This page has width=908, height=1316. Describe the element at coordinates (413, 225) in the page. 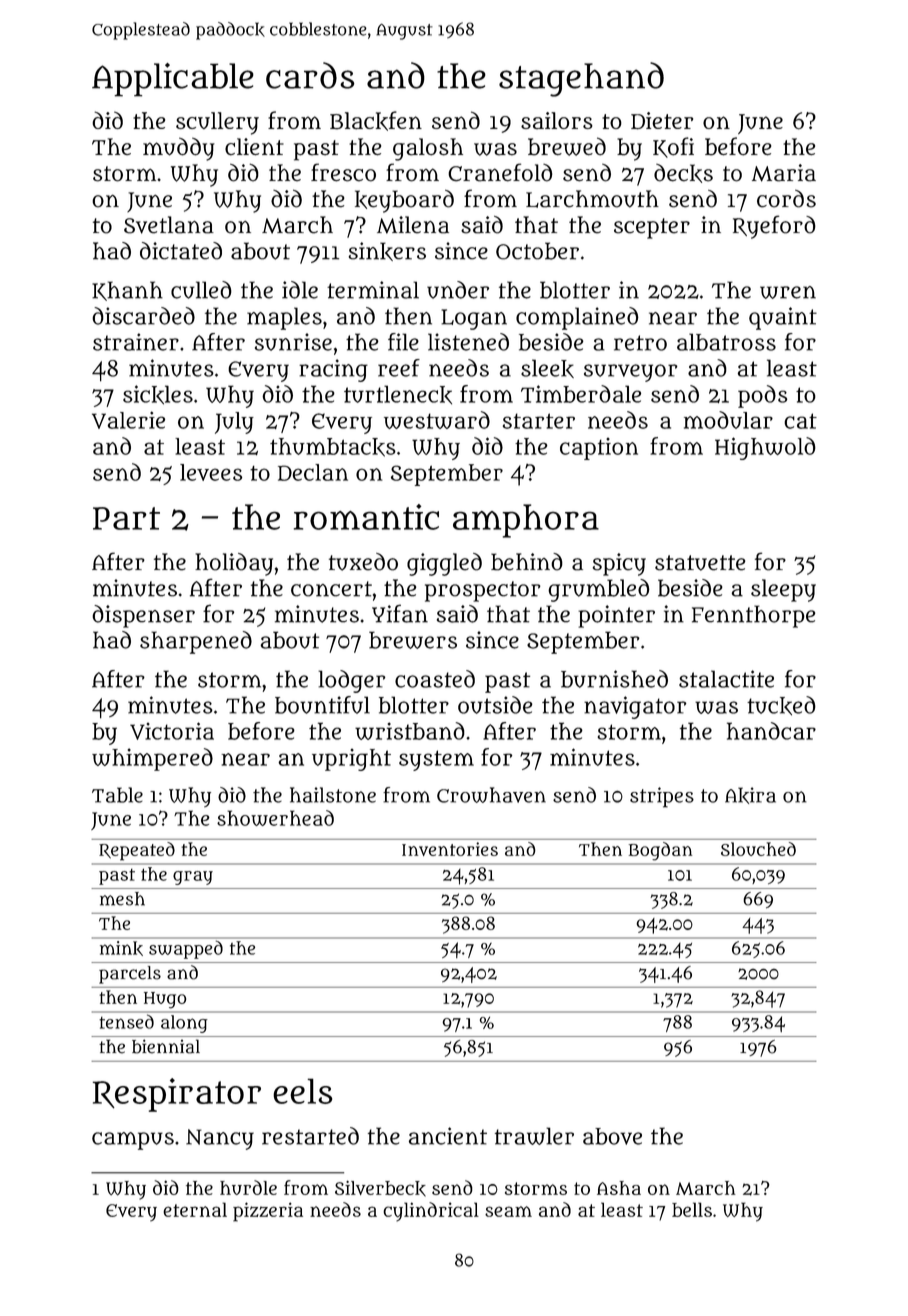

I see `Milena` at that location.
